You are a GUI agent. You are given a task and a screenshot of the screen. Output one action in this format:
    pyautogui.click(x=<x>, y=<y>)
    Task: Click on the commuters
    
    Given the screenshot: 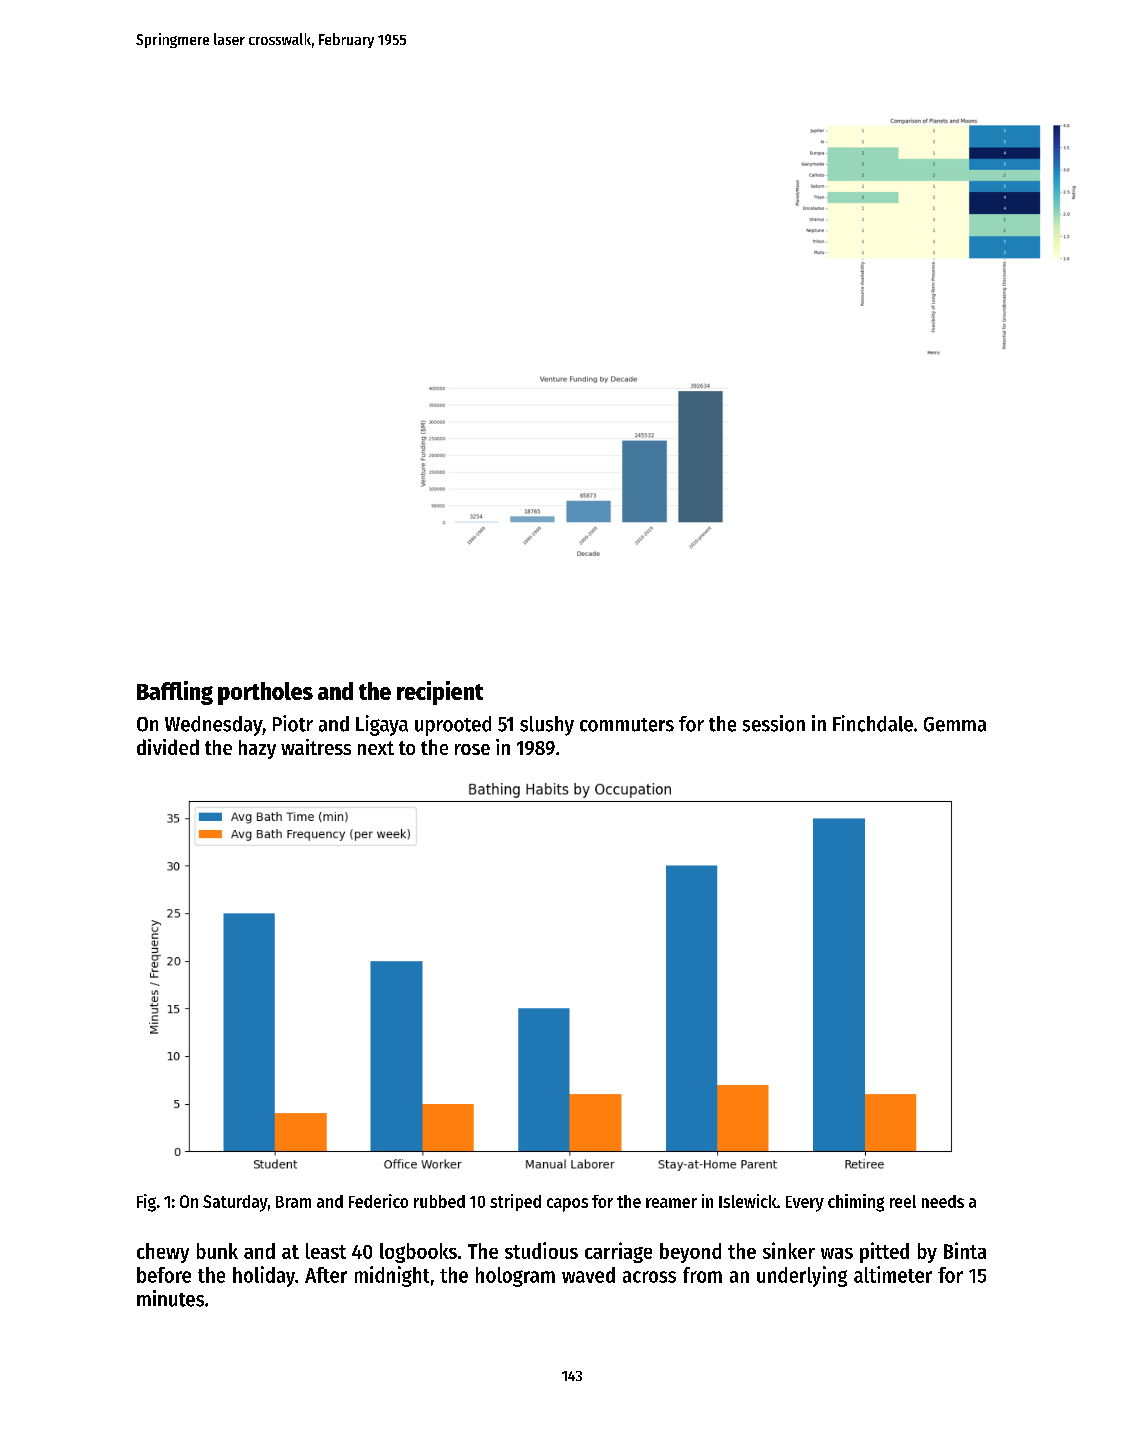 What is the action you would take?
    pyautogui.click(x=627, y=725)
